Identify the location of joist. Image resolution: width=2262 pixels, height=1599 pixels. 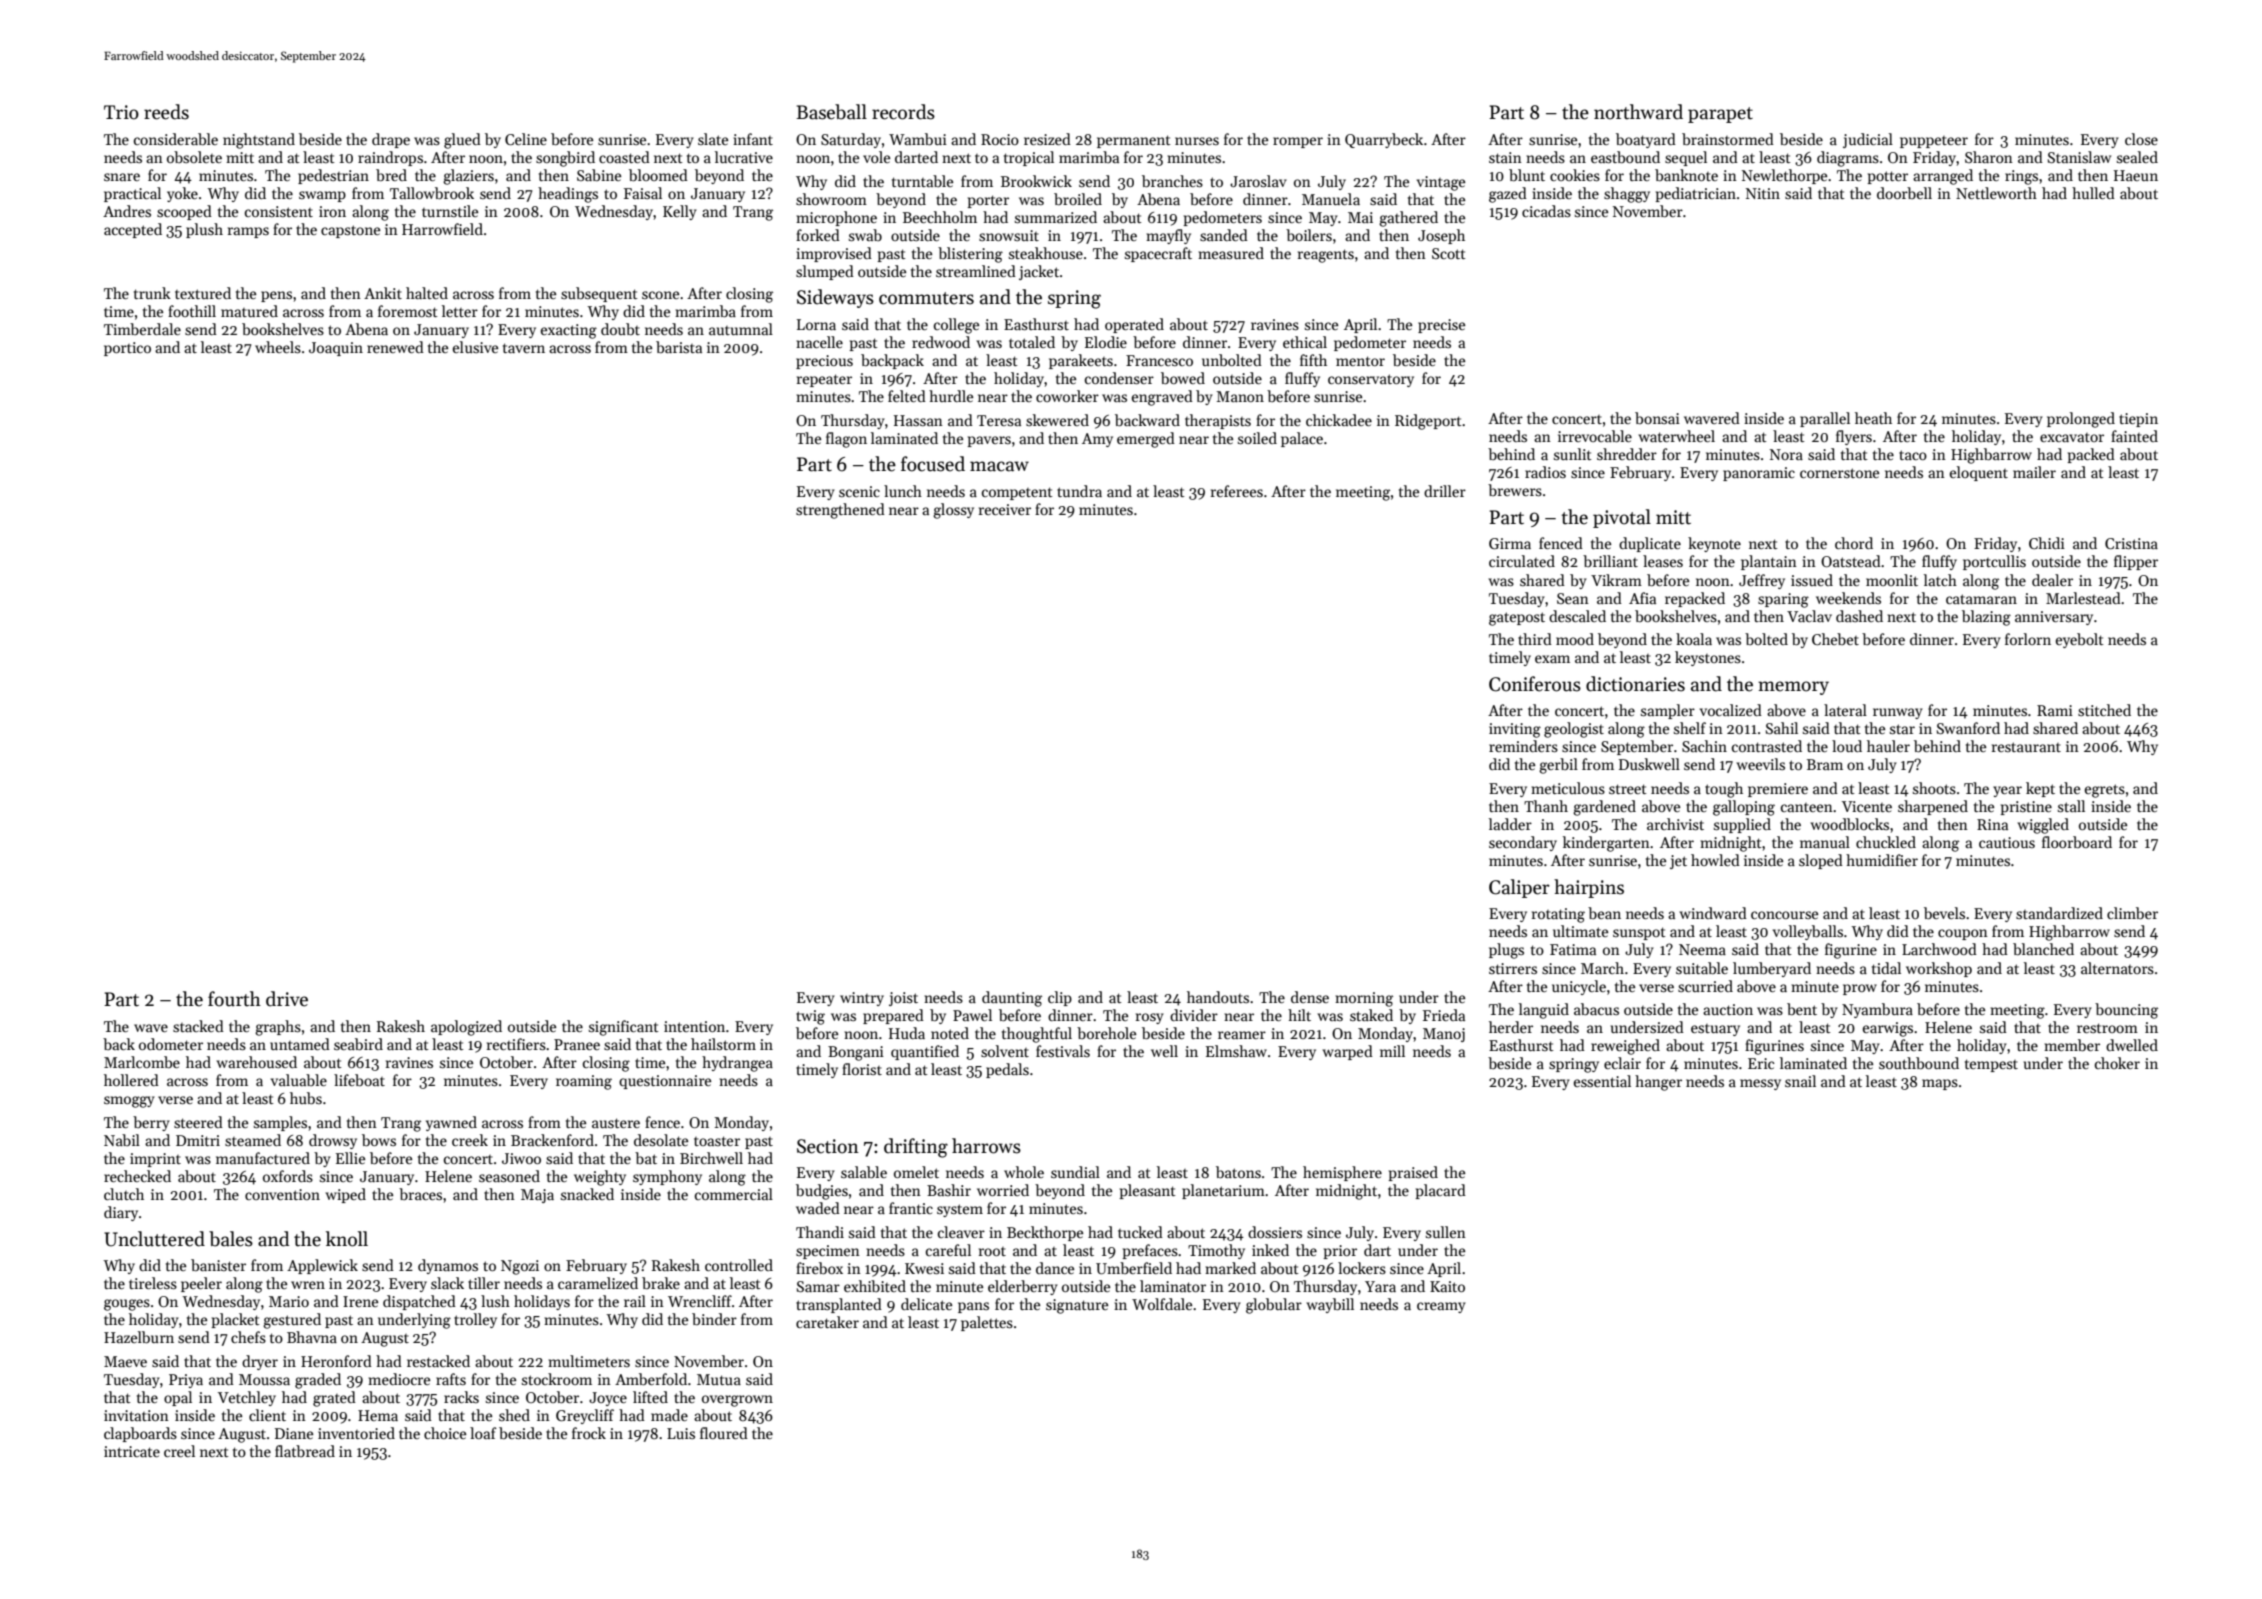
(903, 999).
